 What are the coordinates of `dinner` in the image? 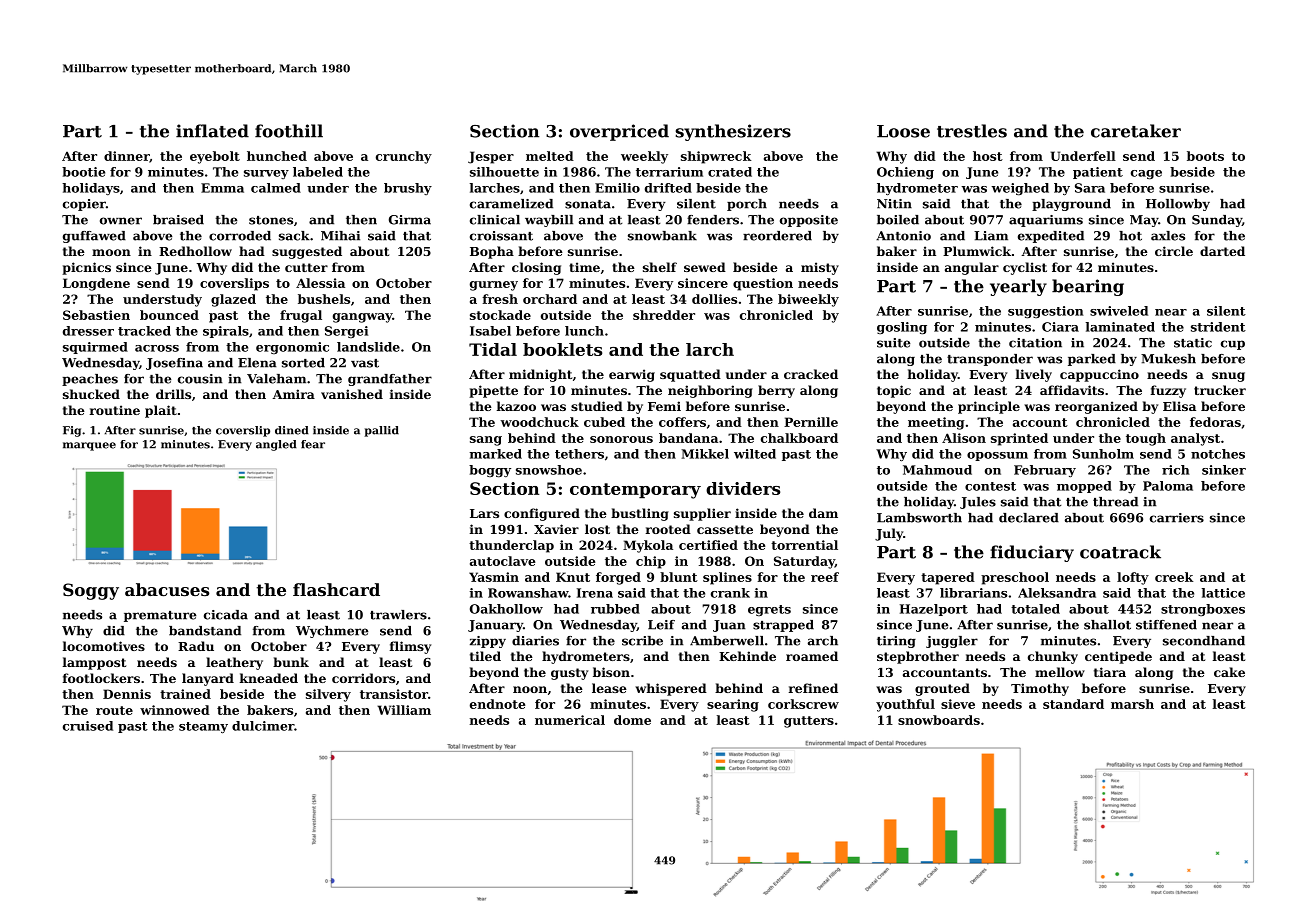 It's located at (127, 157).
